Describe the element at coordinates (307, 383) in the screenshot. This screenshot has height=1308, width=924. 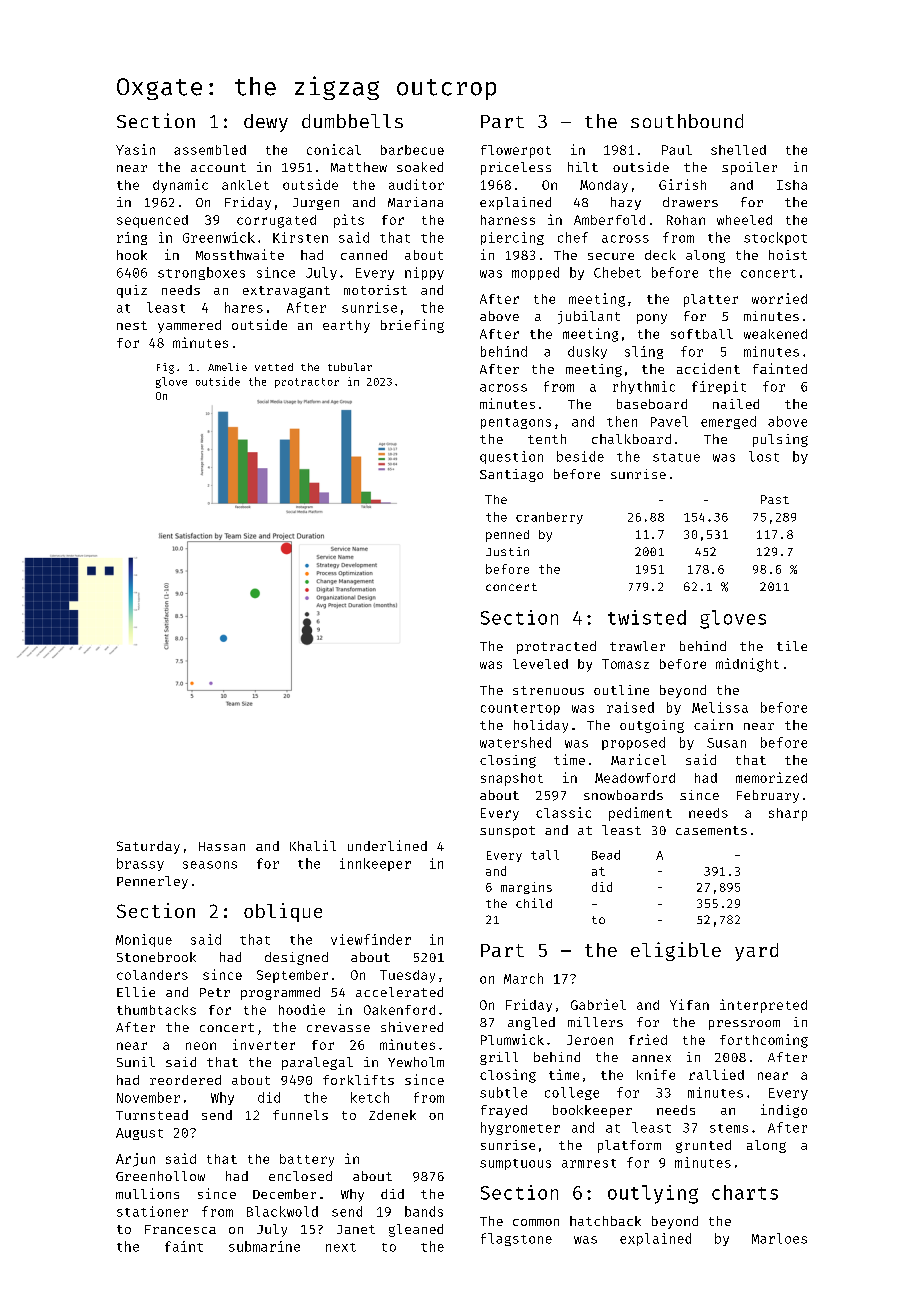
I see `protractor` at that location.
